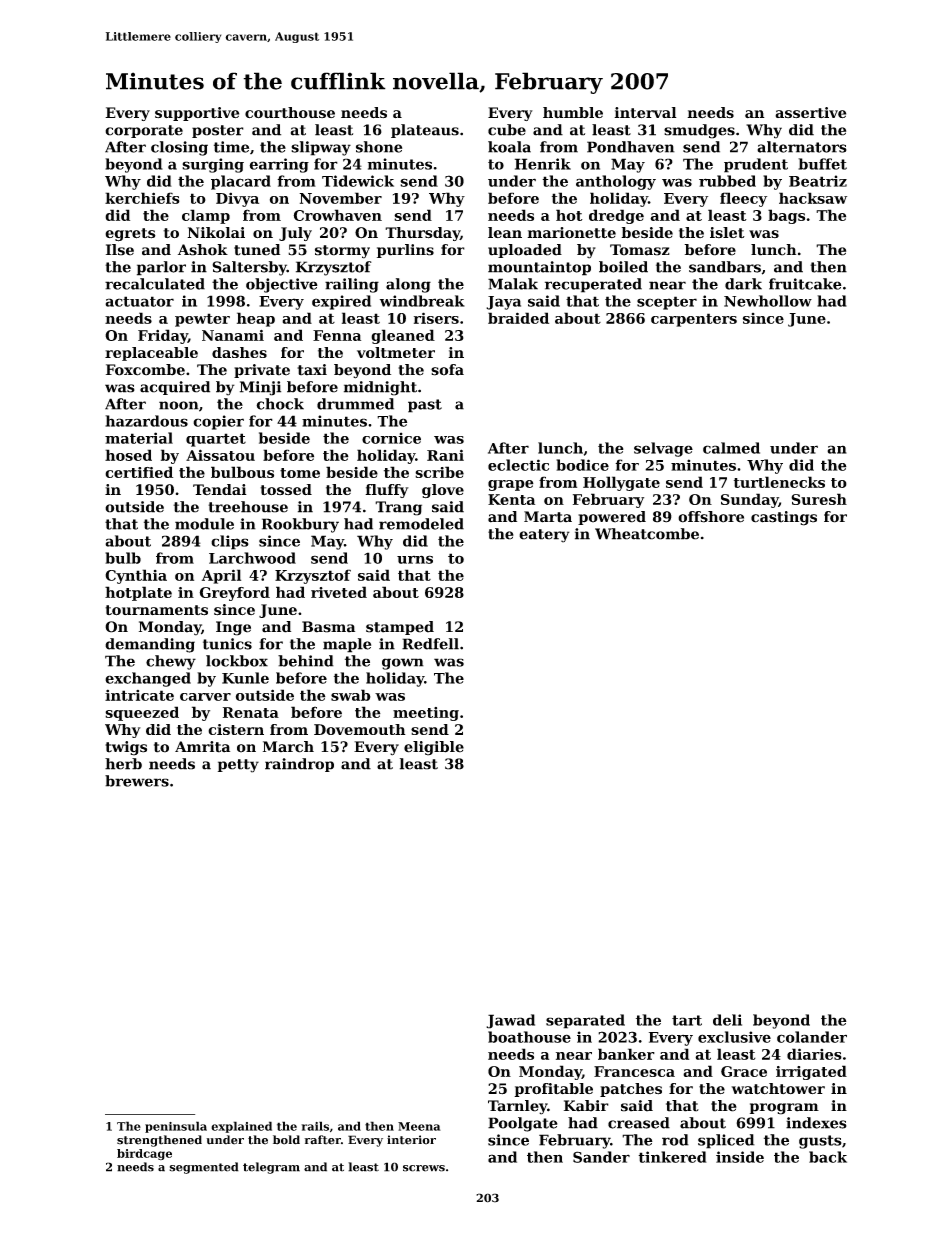 The width and height of the screenshot is (952, 1233). What do you see at coordinates (810, 112) in the screenshot?
I see `assertive` at bounding box center [810, 112].
